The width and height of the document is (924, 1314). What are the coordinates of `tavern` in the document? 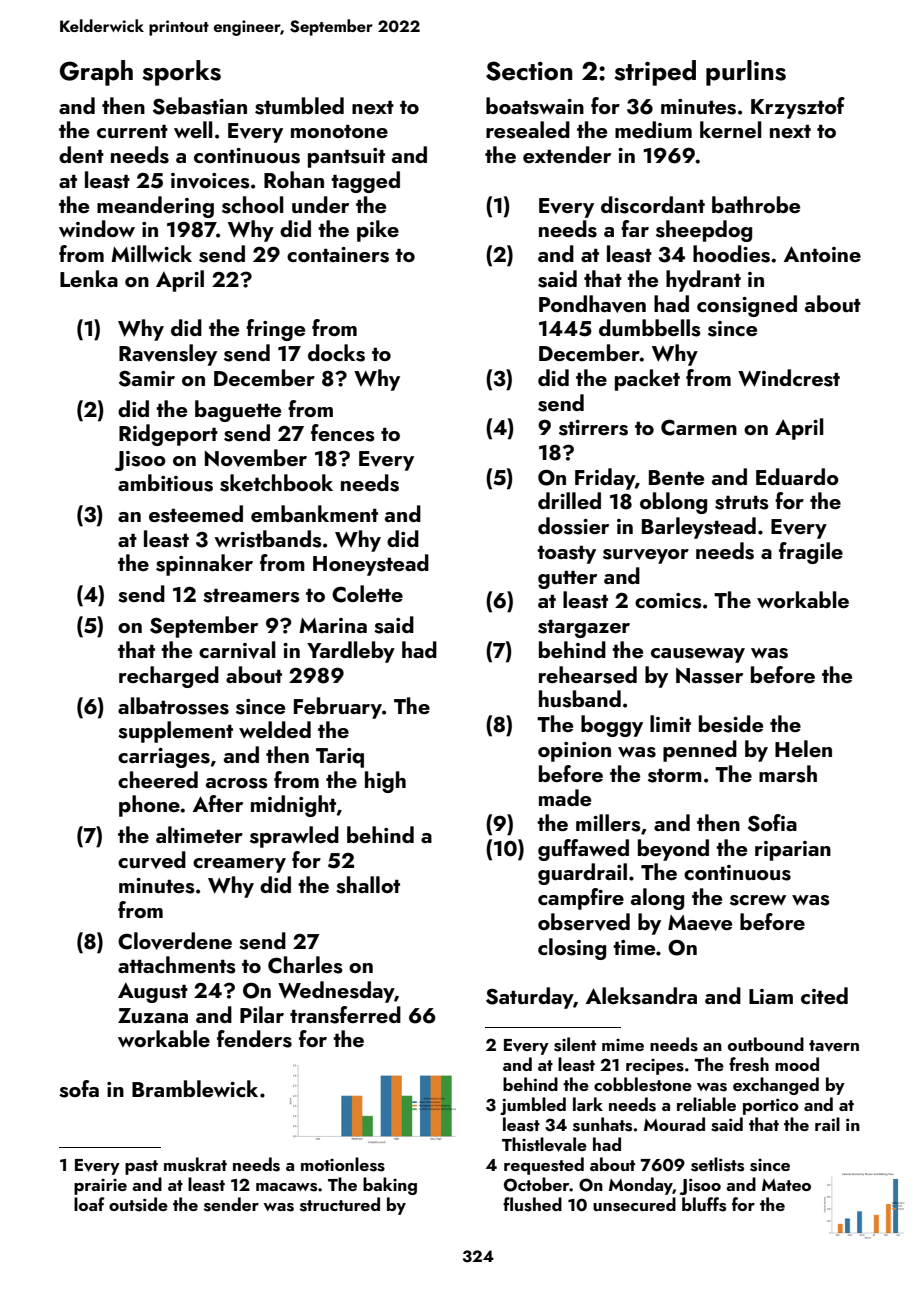 It's located at (834, 1046).
